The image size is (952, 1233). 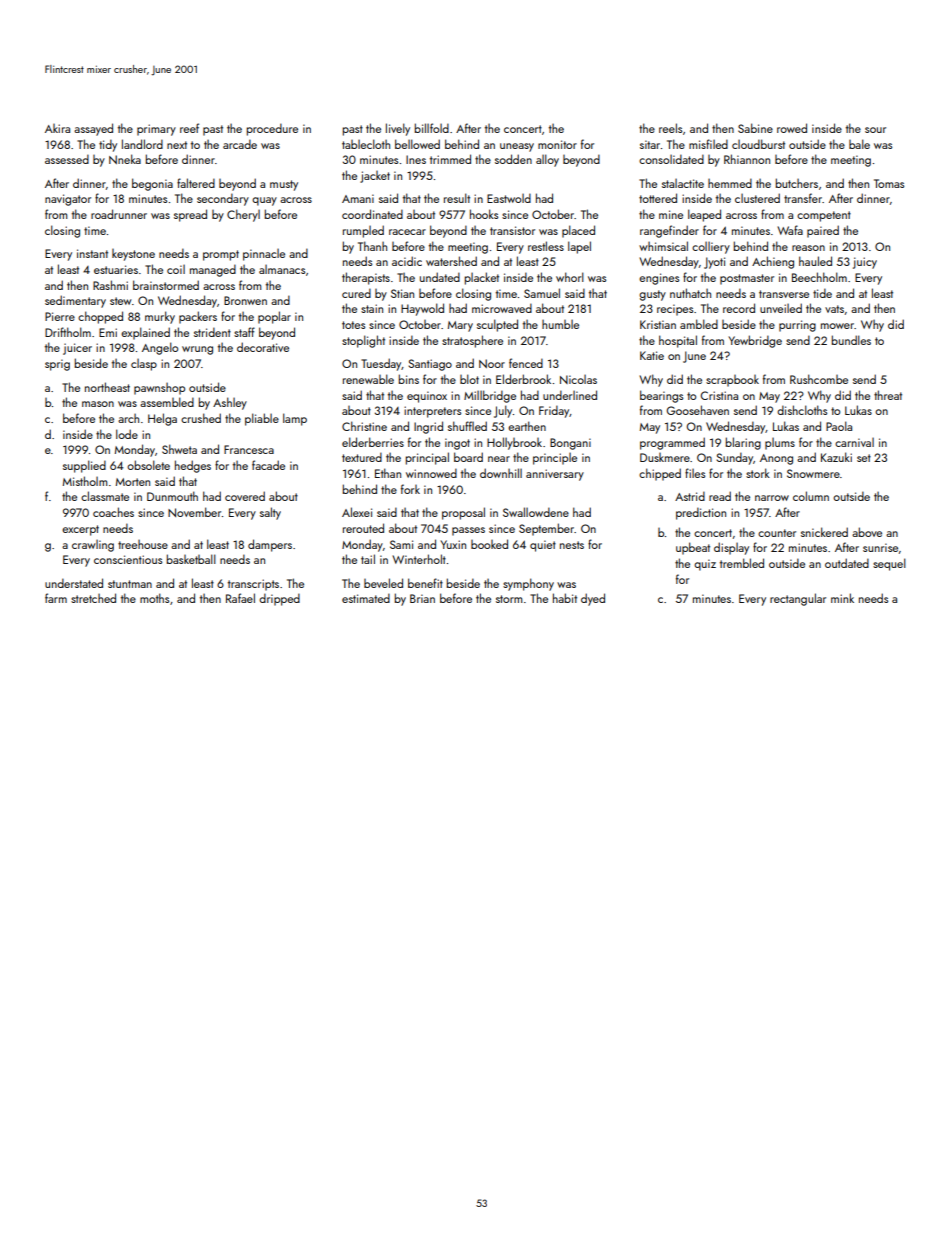 What do you see at coordinates (93, 598) in the image?
I see `stretched` at bounding box center [93, 598].
